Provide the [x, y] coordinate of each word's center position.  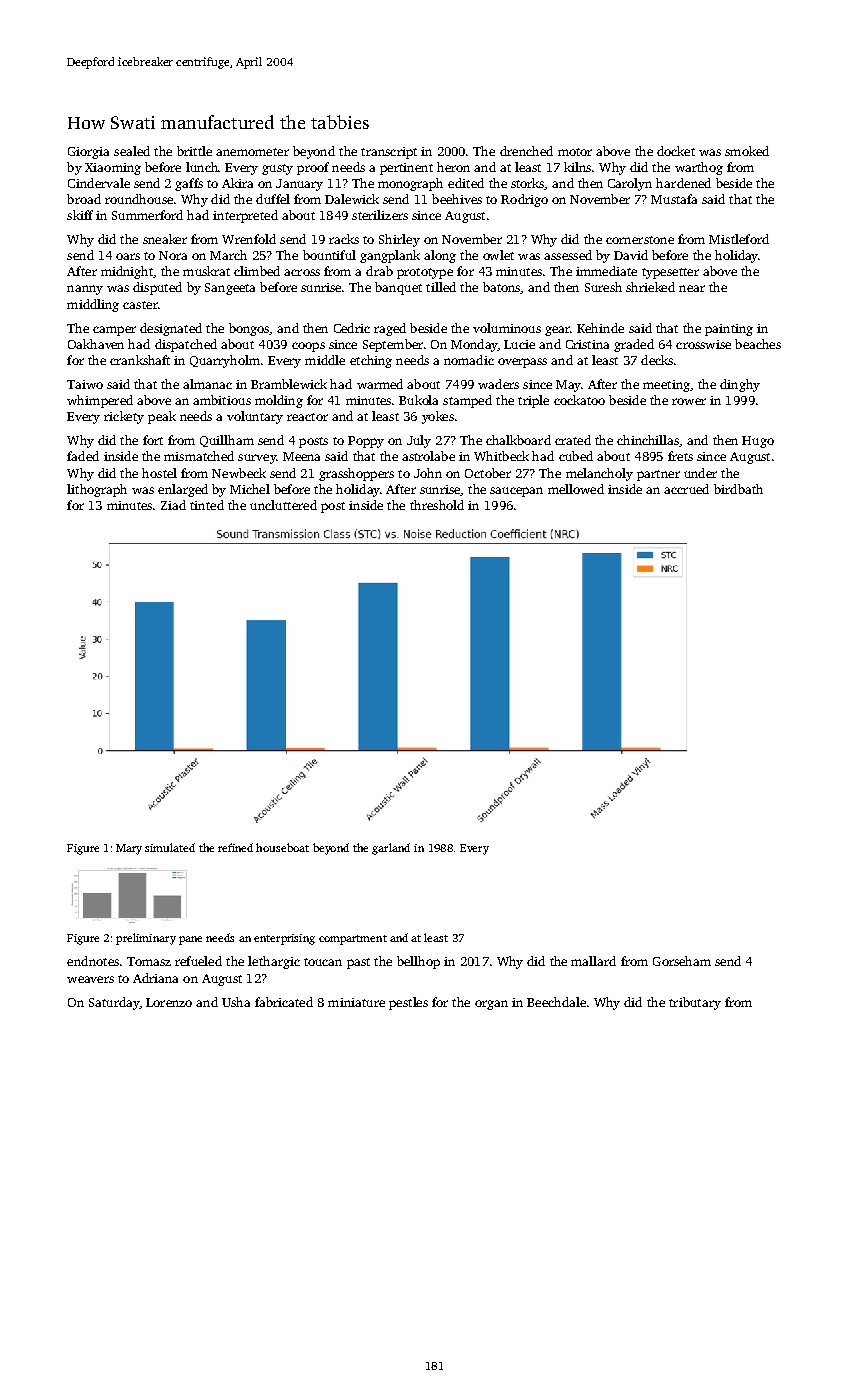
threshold [437, 505]
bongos [249, 329]
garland [391, 849]
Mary [129, 849]
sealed [132, 151]
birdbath [738, 489]
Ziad [173, 505]
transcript [389, 153]
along [440, 256]
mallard [593, 961]
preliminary [146, 939]
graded [634, 345]
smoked [747, 151]
